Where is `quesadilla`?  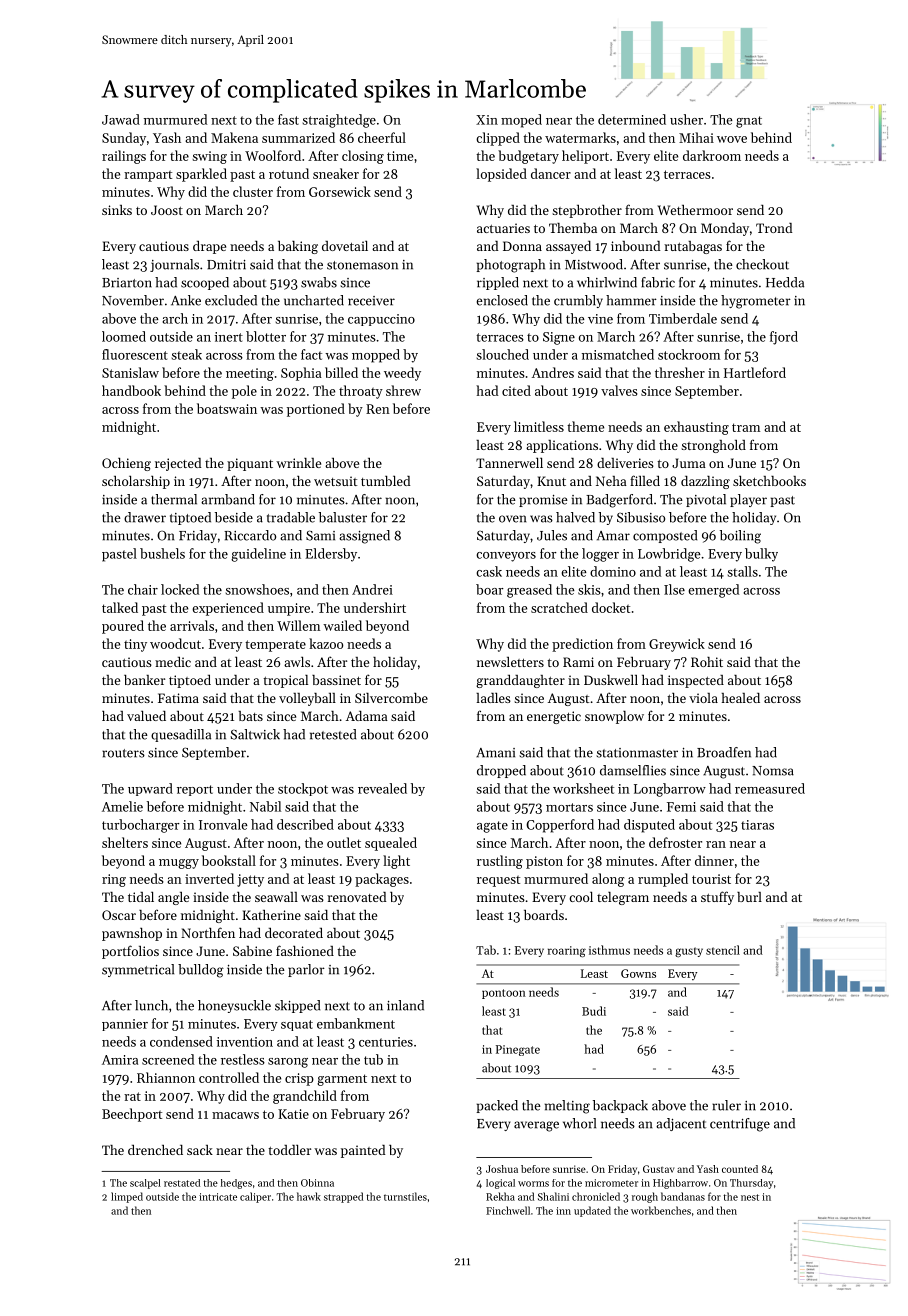
quesadilla is located at coordinates (181, 735).
